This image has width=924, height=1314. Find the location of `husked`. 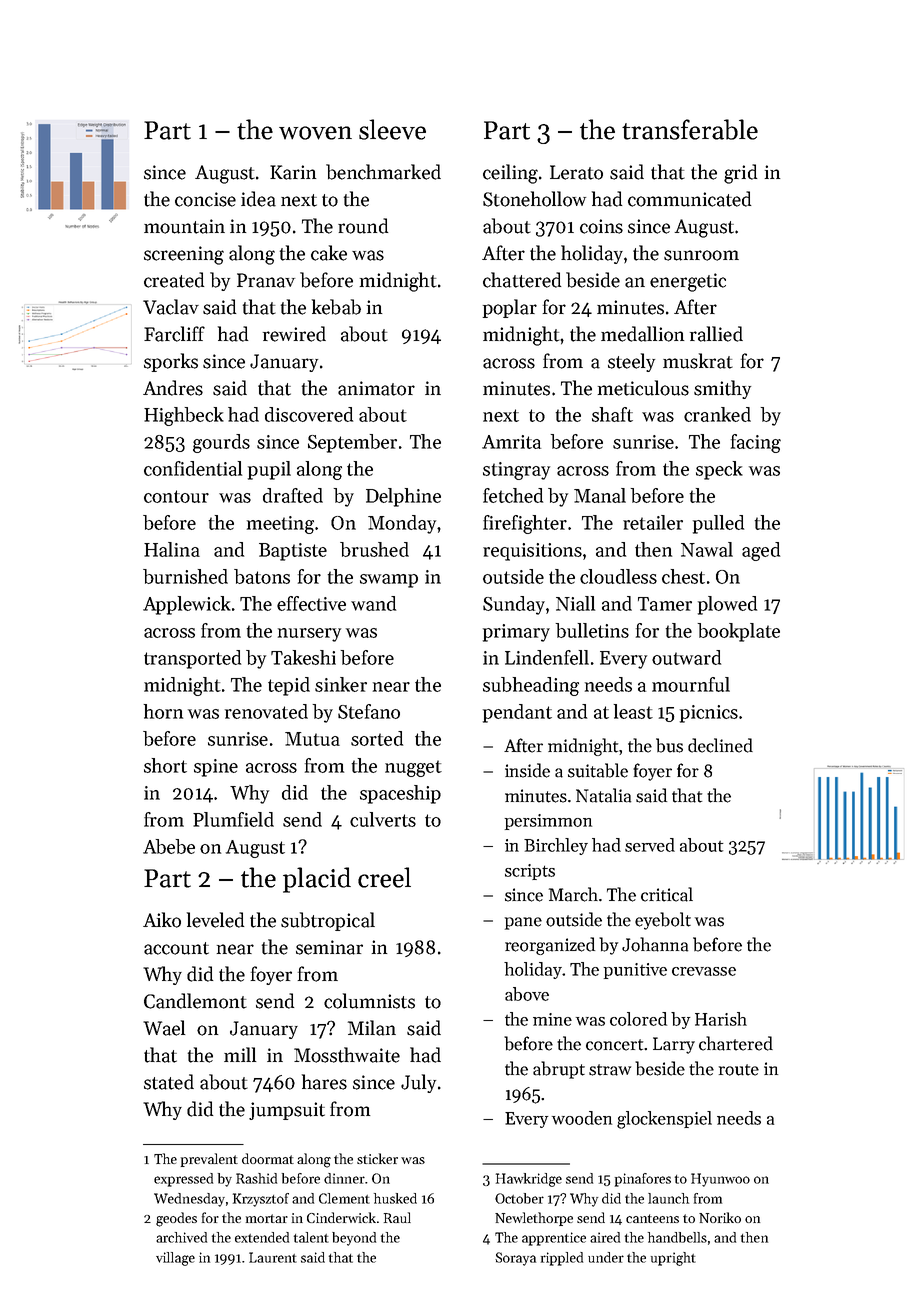

husked is located at coordinates (395, 1198).
